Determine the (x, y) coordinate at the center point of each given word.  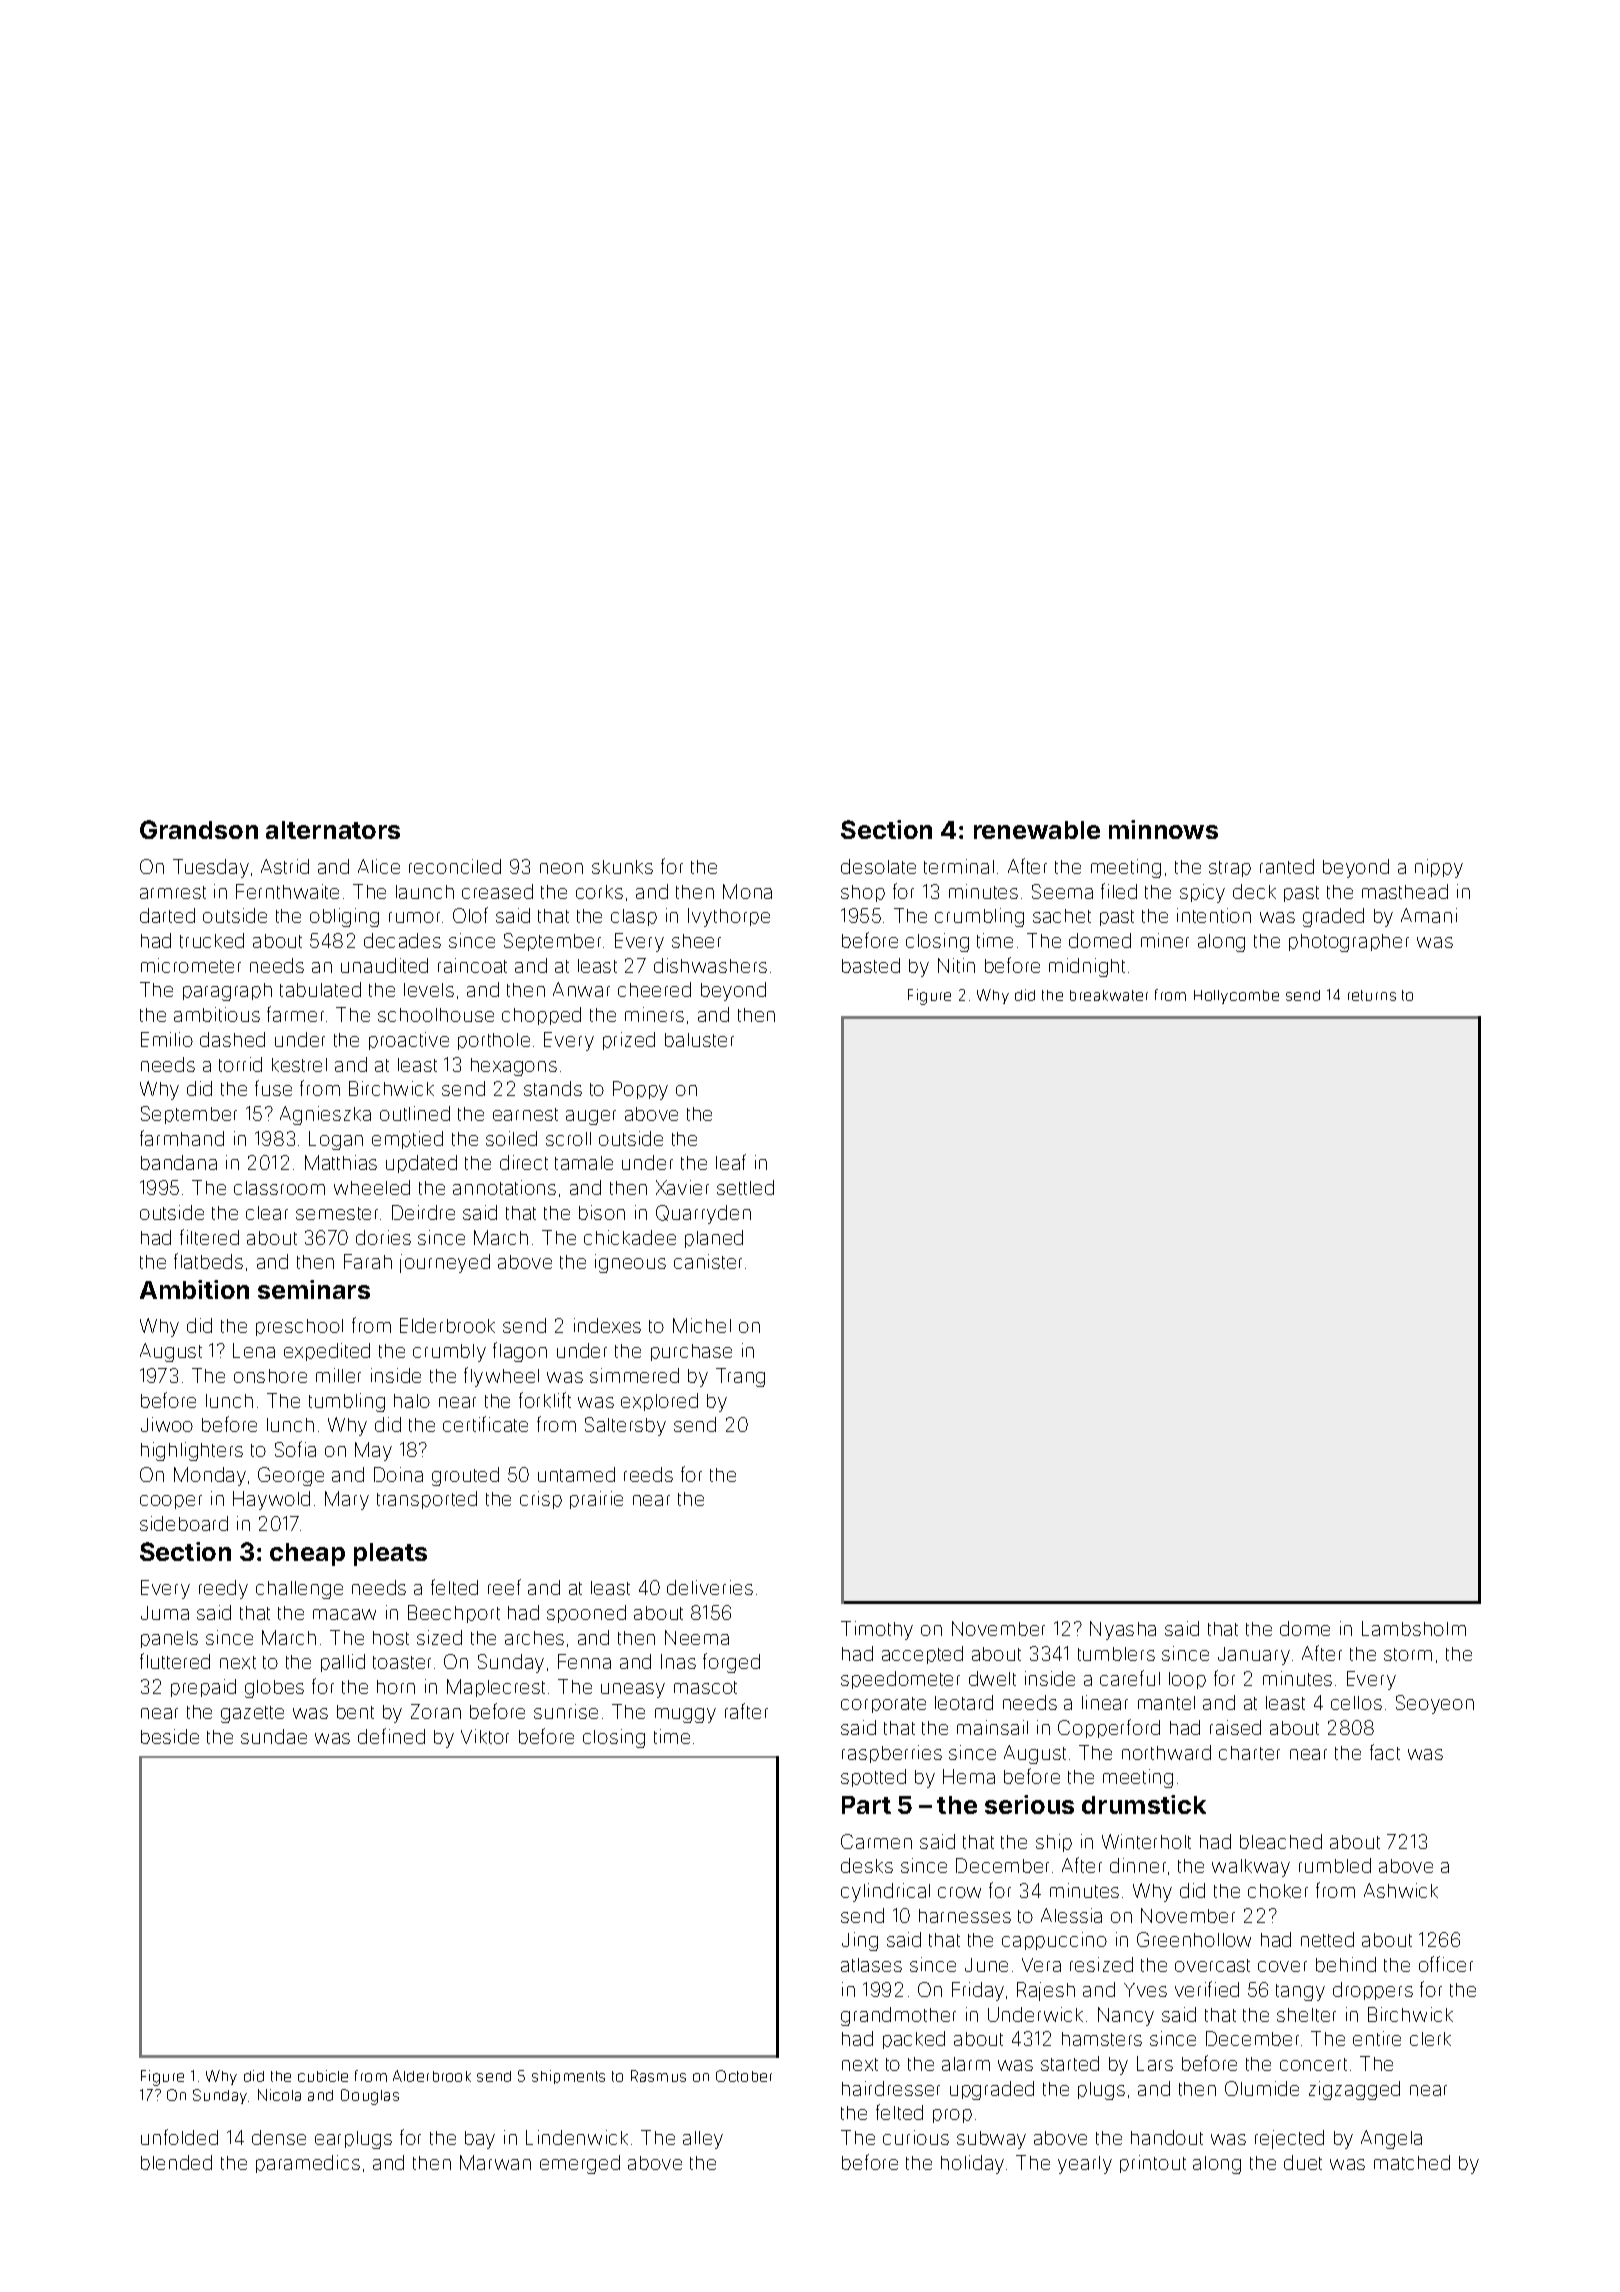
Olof (470, 915)
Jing (860, 1941)
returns (1372, 995)
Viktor (485, 1736)
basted (871, 965)
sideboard (184, 1523)
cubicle (323, 2076)
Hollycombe (1236, 997)
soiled (511, 1138)
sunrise (566, 1711)
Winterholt (1146, 1841)
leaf (731, 1162)
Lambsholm (1414, 1628)
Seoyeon (1435, 1704)
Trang (740, 1377)
